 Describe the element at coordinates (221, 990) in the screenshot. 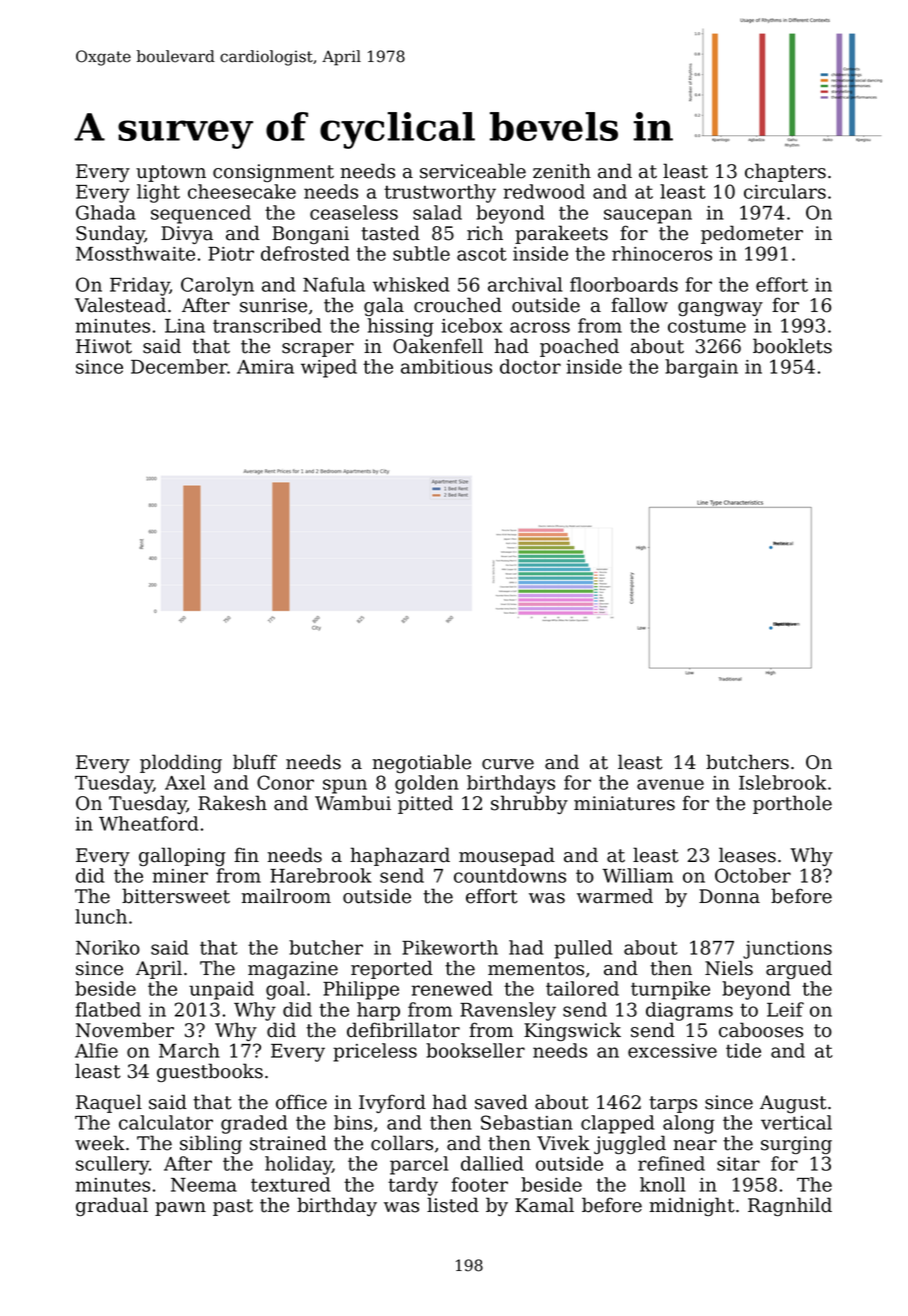

I see `unpaid` at that location.
